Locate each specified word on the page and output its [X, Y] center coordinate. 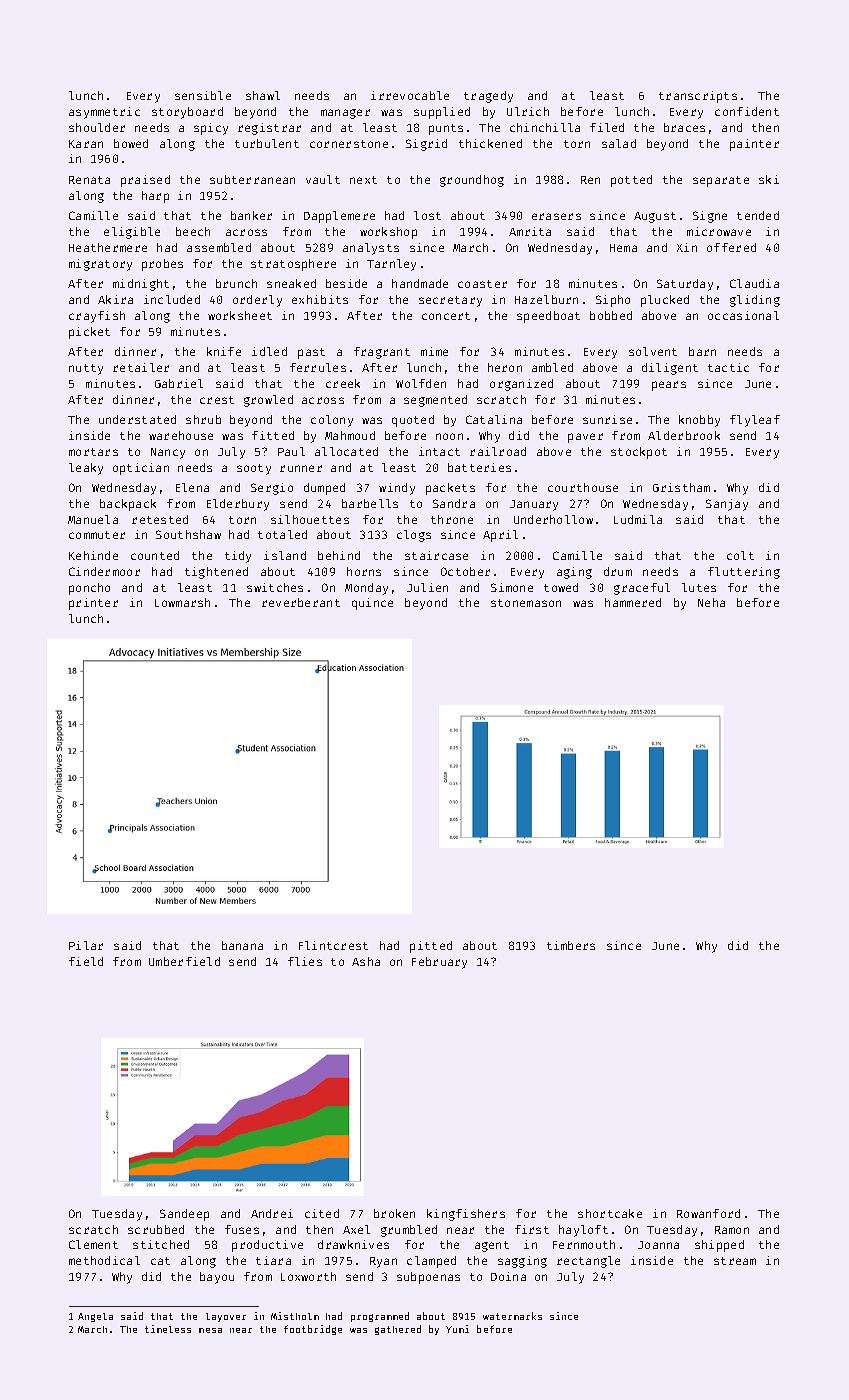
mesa [210, 1330]
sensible [203, 95]
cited [322, 1213]
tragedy [488, 97]
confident [747, 111]
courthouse [583, 487]
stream [735, 1261]
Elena [192, 487]
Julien [427, 587]
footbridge [313, 1330]
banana [242, 945]
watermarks [512, 1316]
